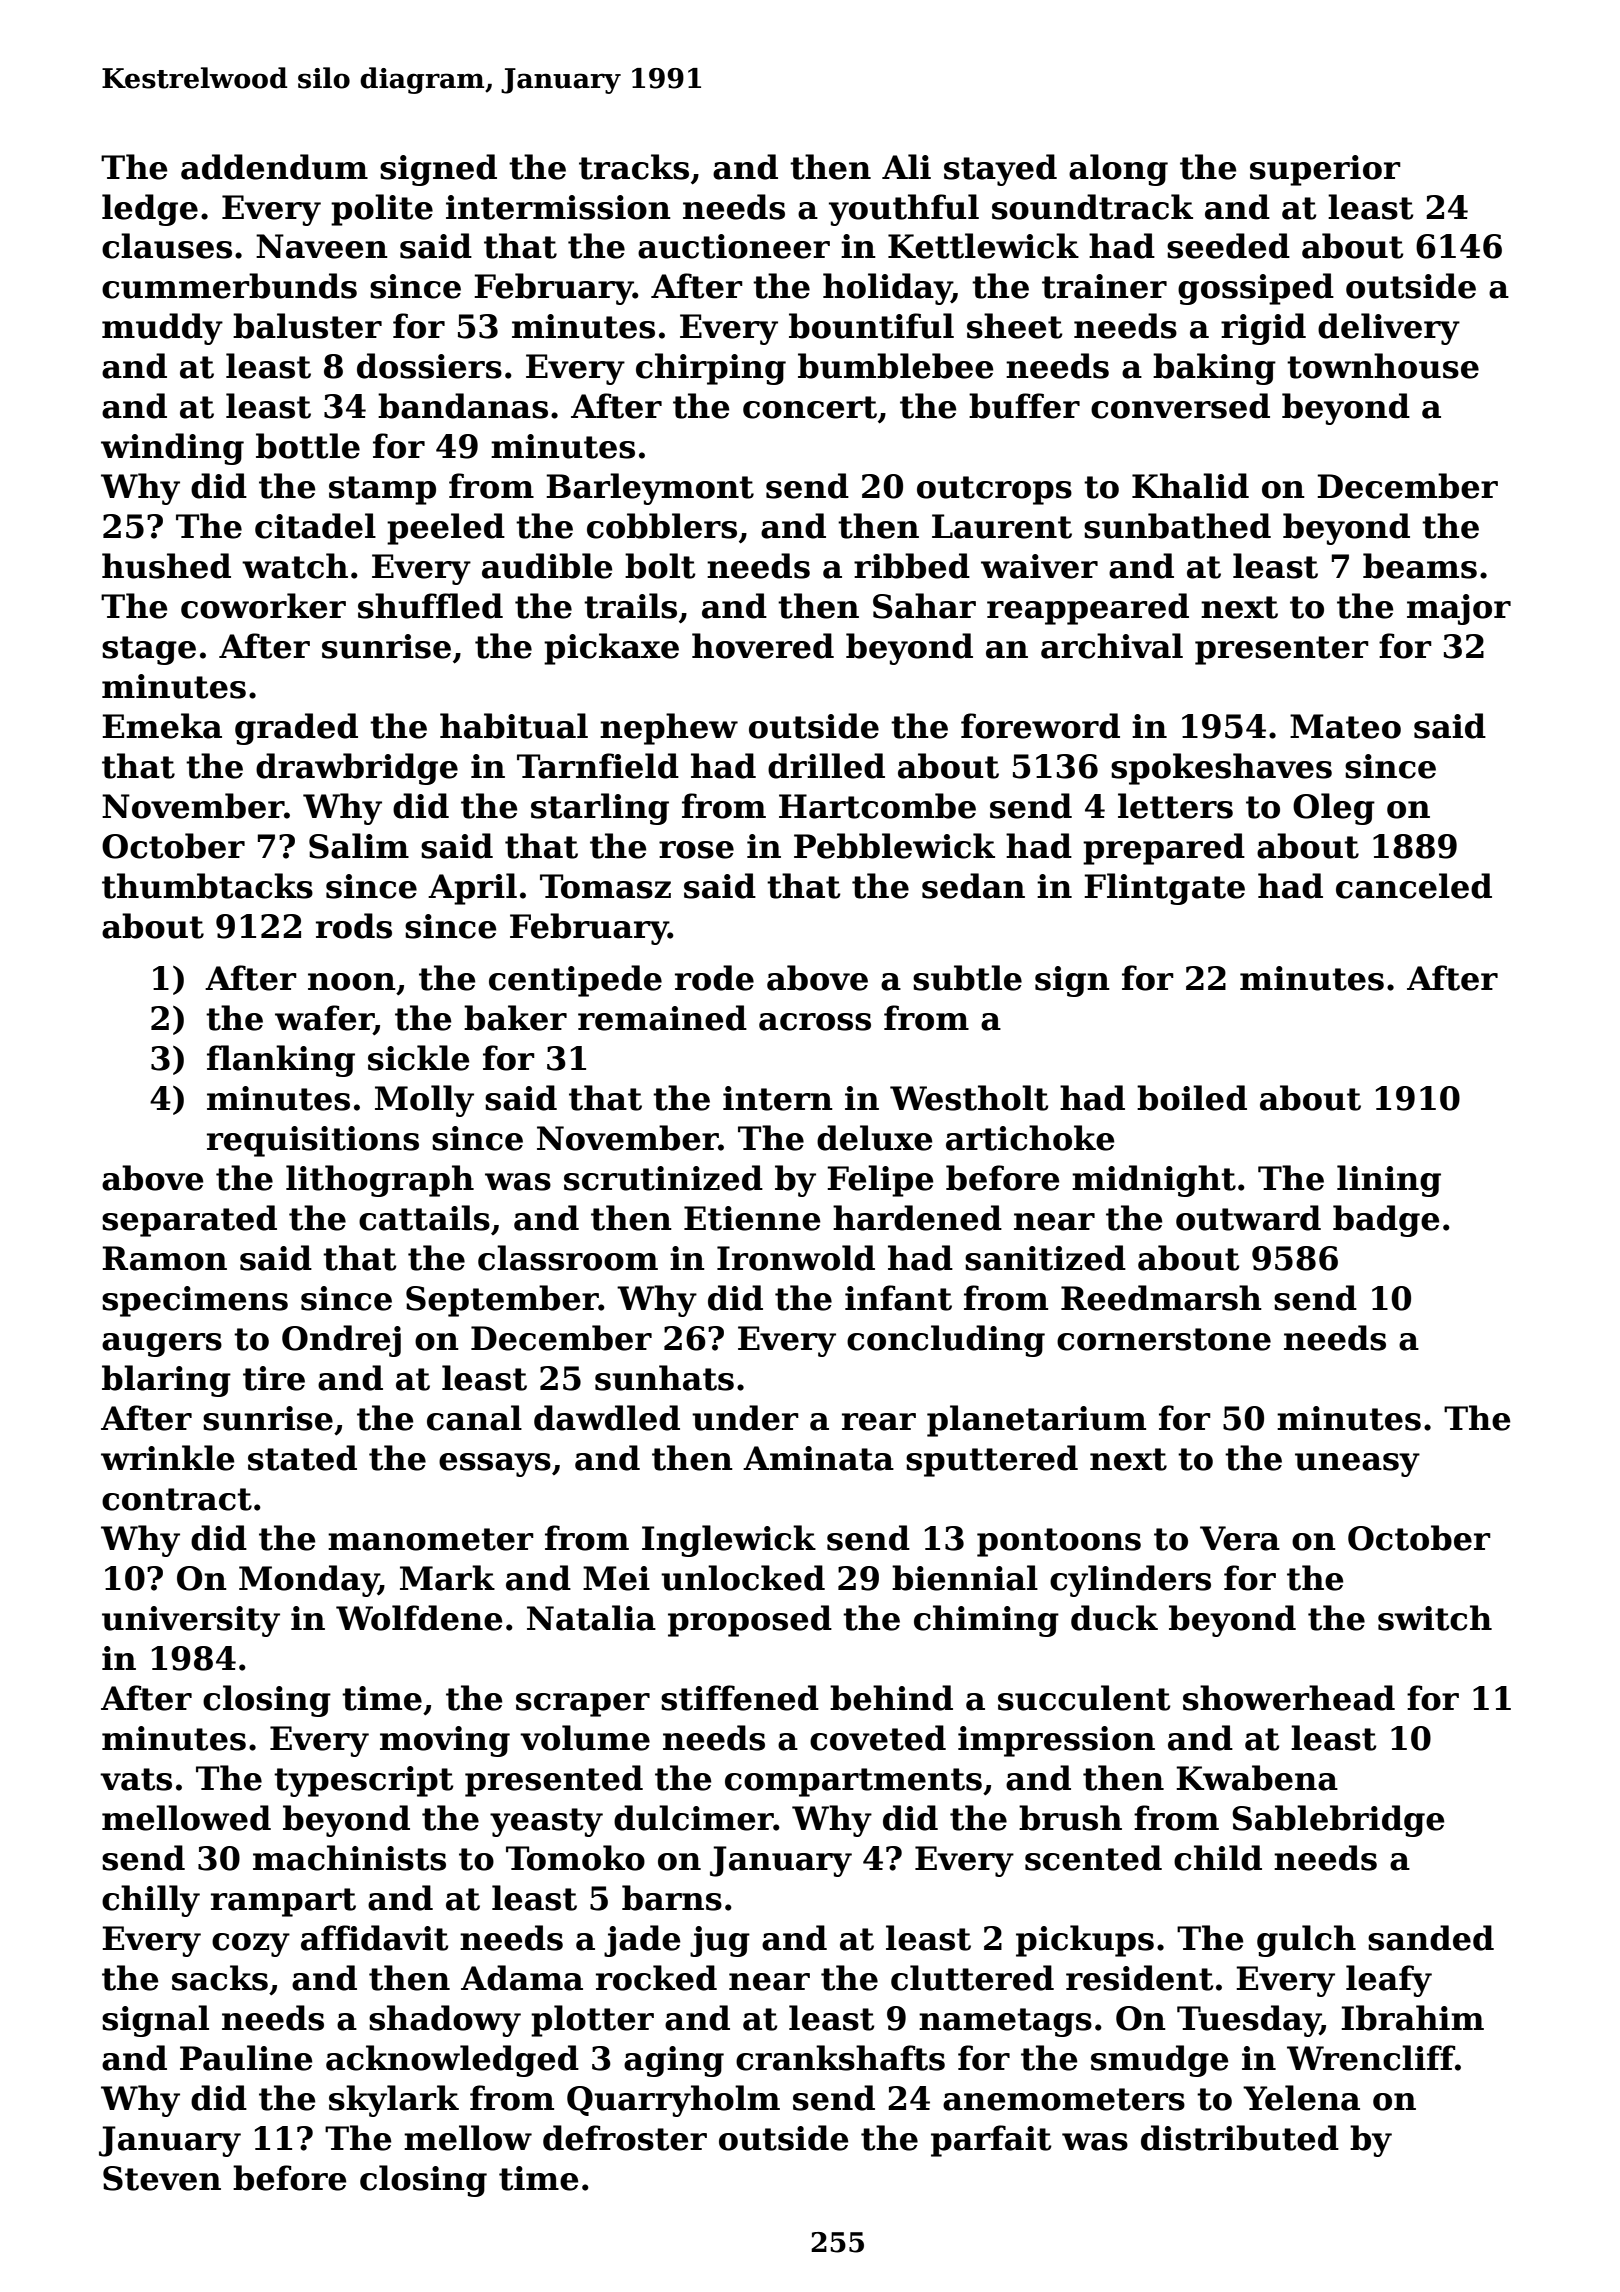 The height and width of the page is (2292, 1620). What do you see at coordinates (246, 2058) in the page?
I see `Pauline` at bounding box center [246, 2058].
